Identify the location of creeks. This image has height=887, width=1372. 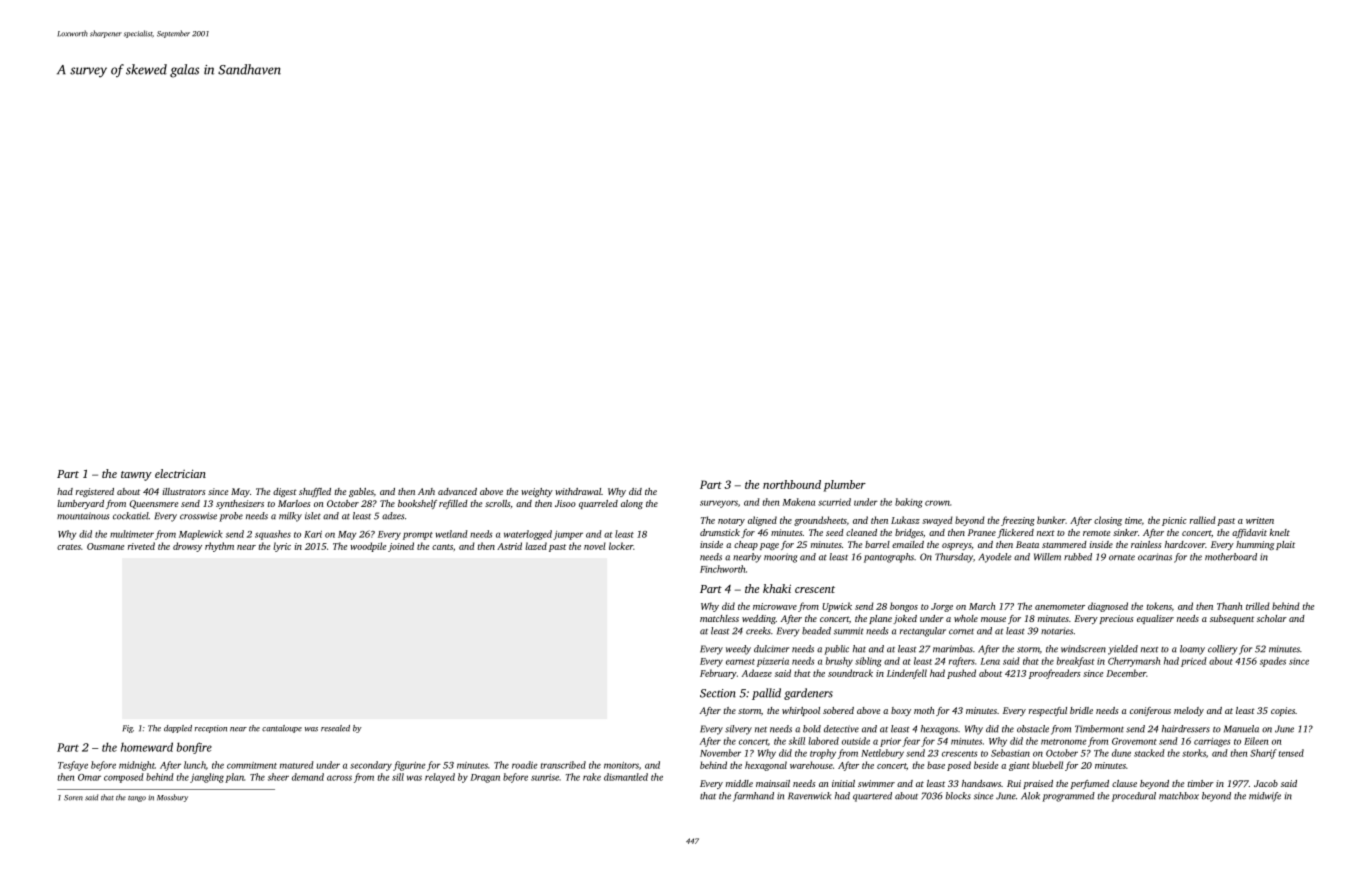
(758, 631).
